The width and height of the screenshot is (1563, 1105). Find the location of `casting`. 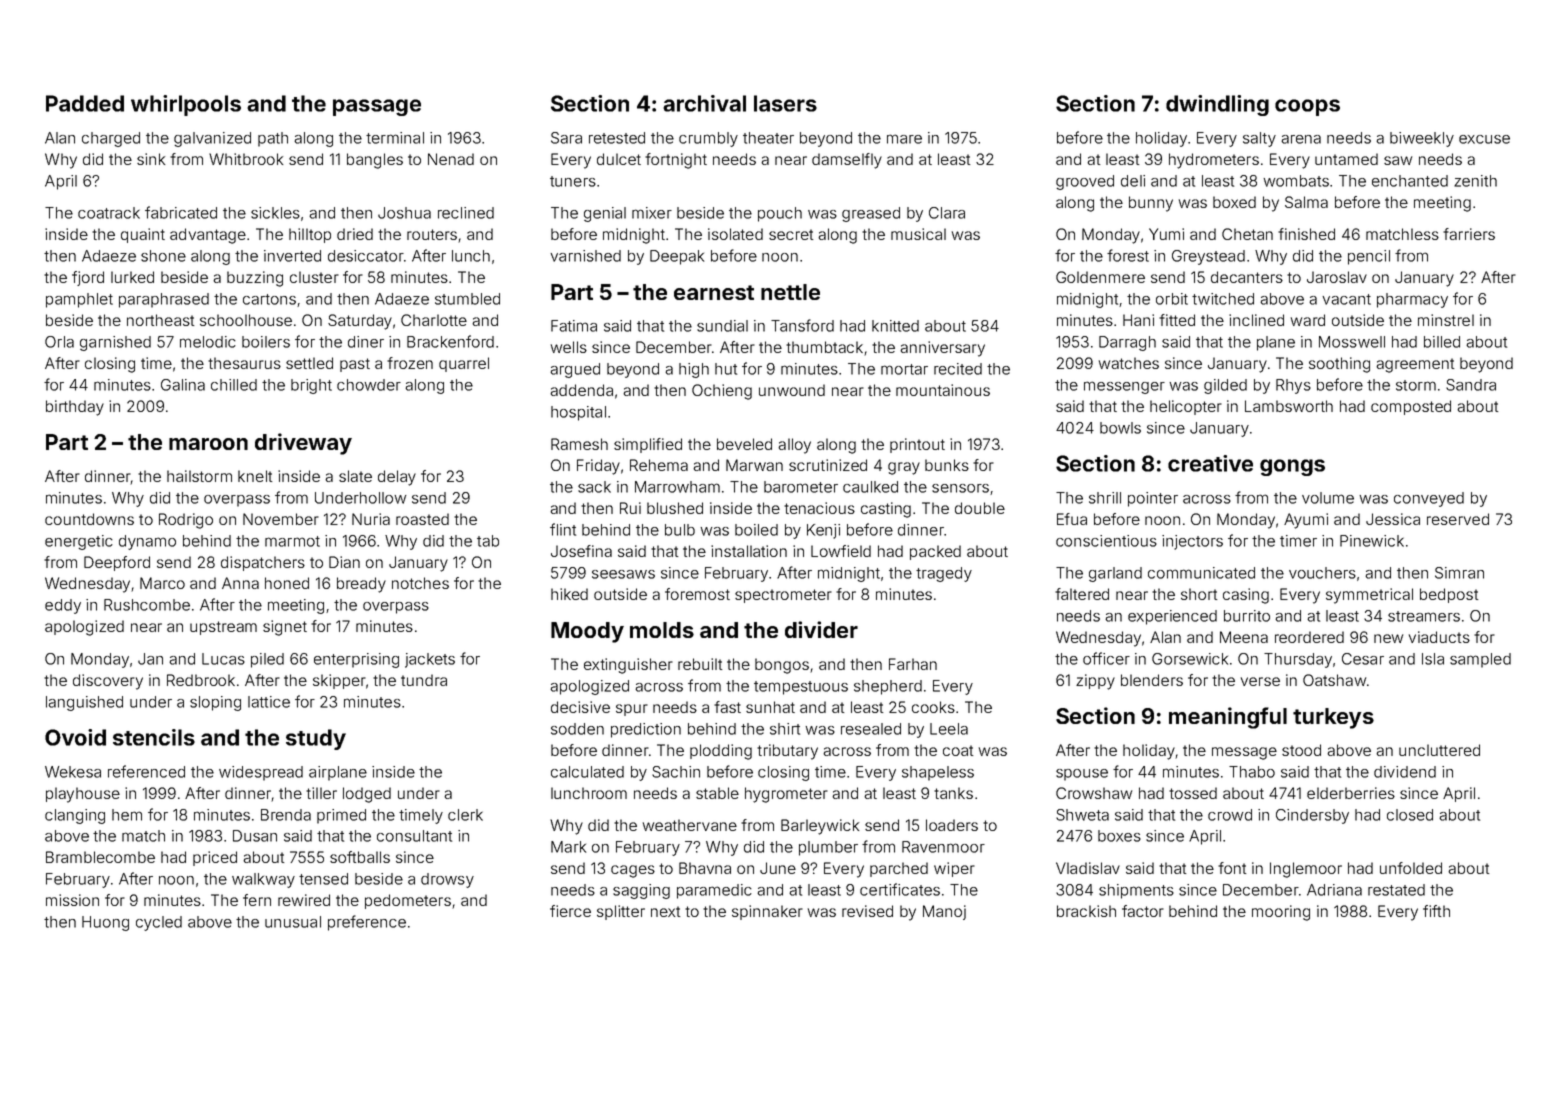

casting is located at coordinates (886, 510).
